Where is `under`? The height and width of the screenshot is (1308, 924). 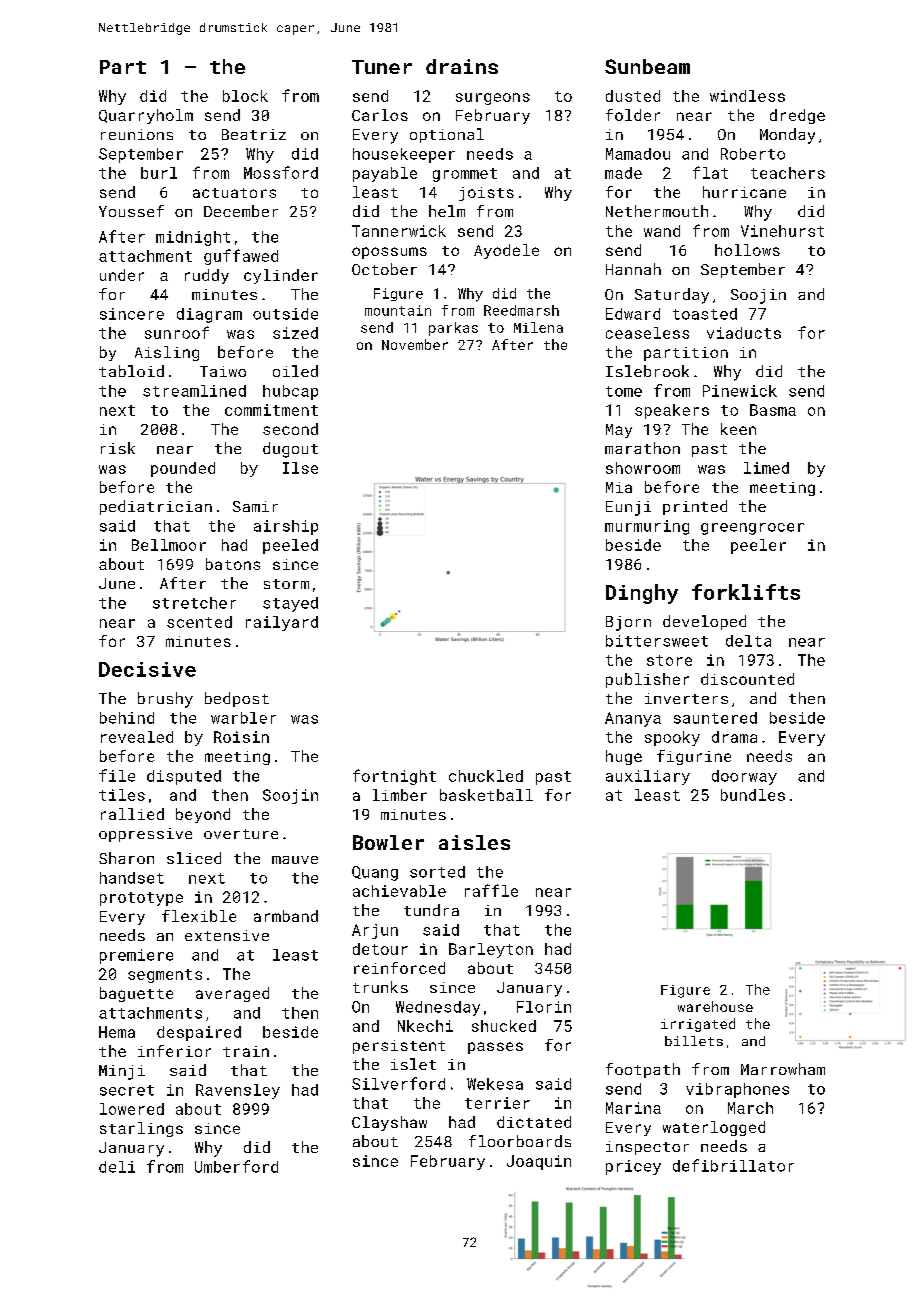
under is located at coordinates (122, 275).
